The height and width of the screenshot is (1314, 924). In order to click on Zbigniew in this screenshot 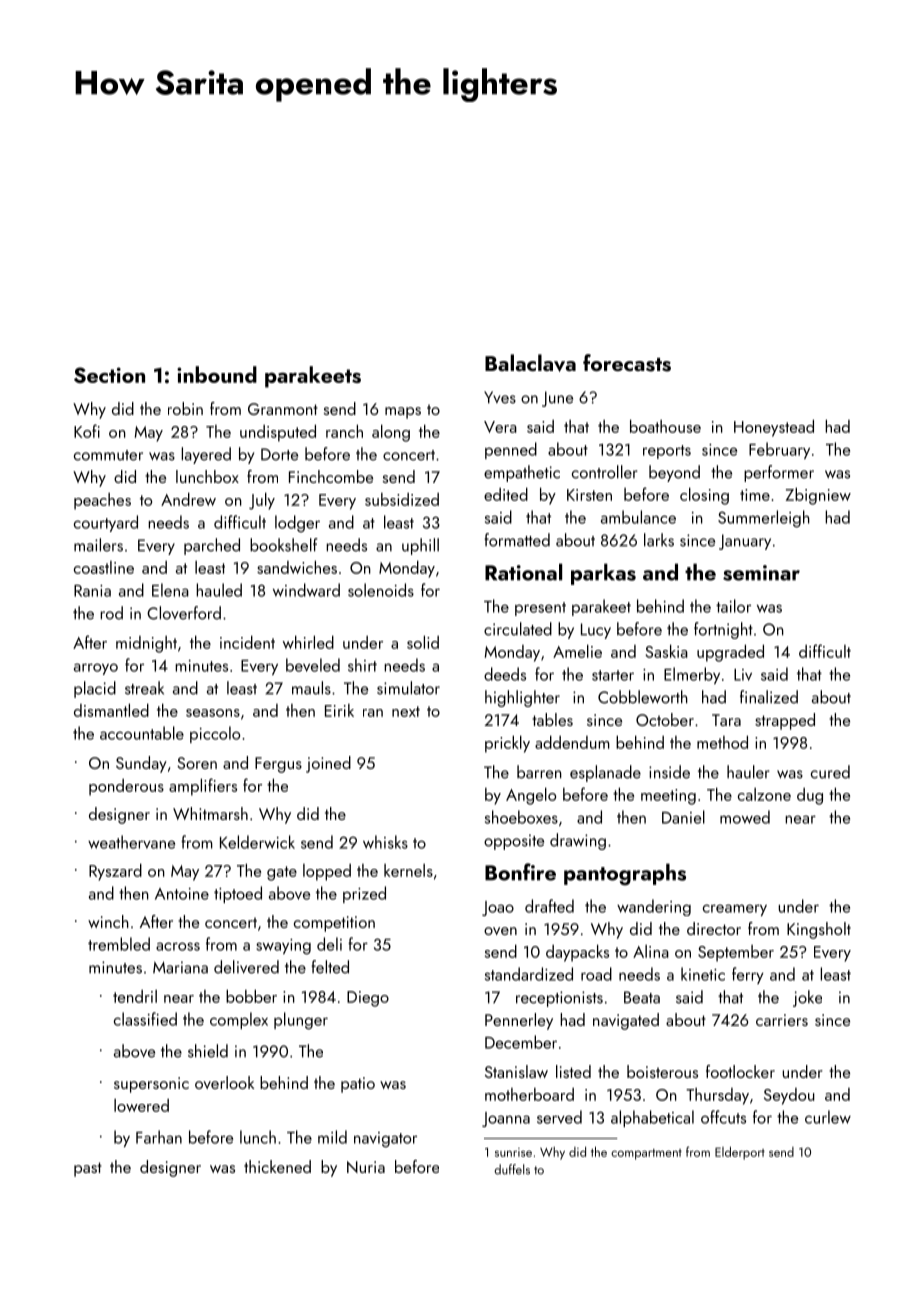, I will do `click(818, 496)`.
